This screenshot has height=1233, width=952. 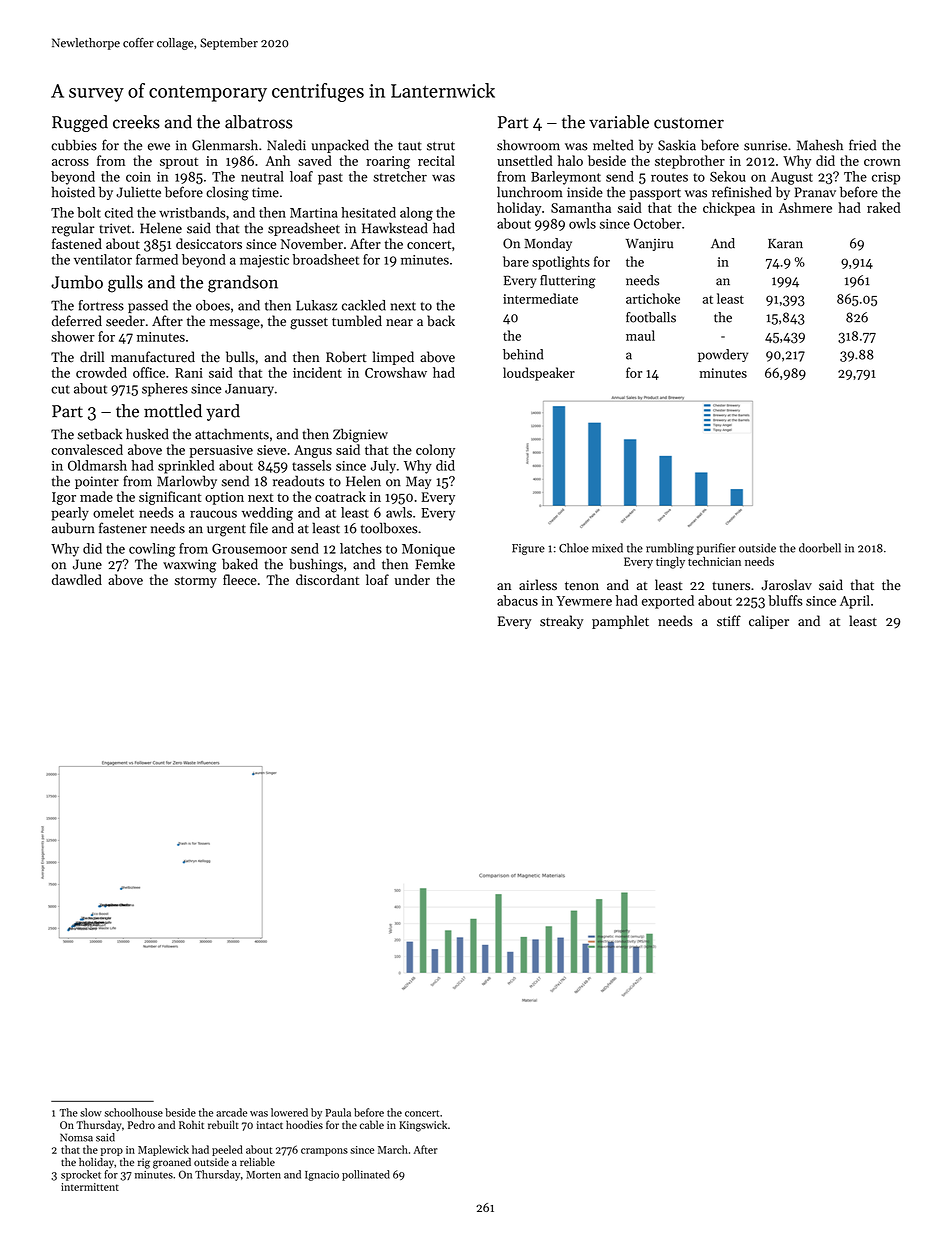 I want to click on Maplewick, so click(x=163, y=1150).
